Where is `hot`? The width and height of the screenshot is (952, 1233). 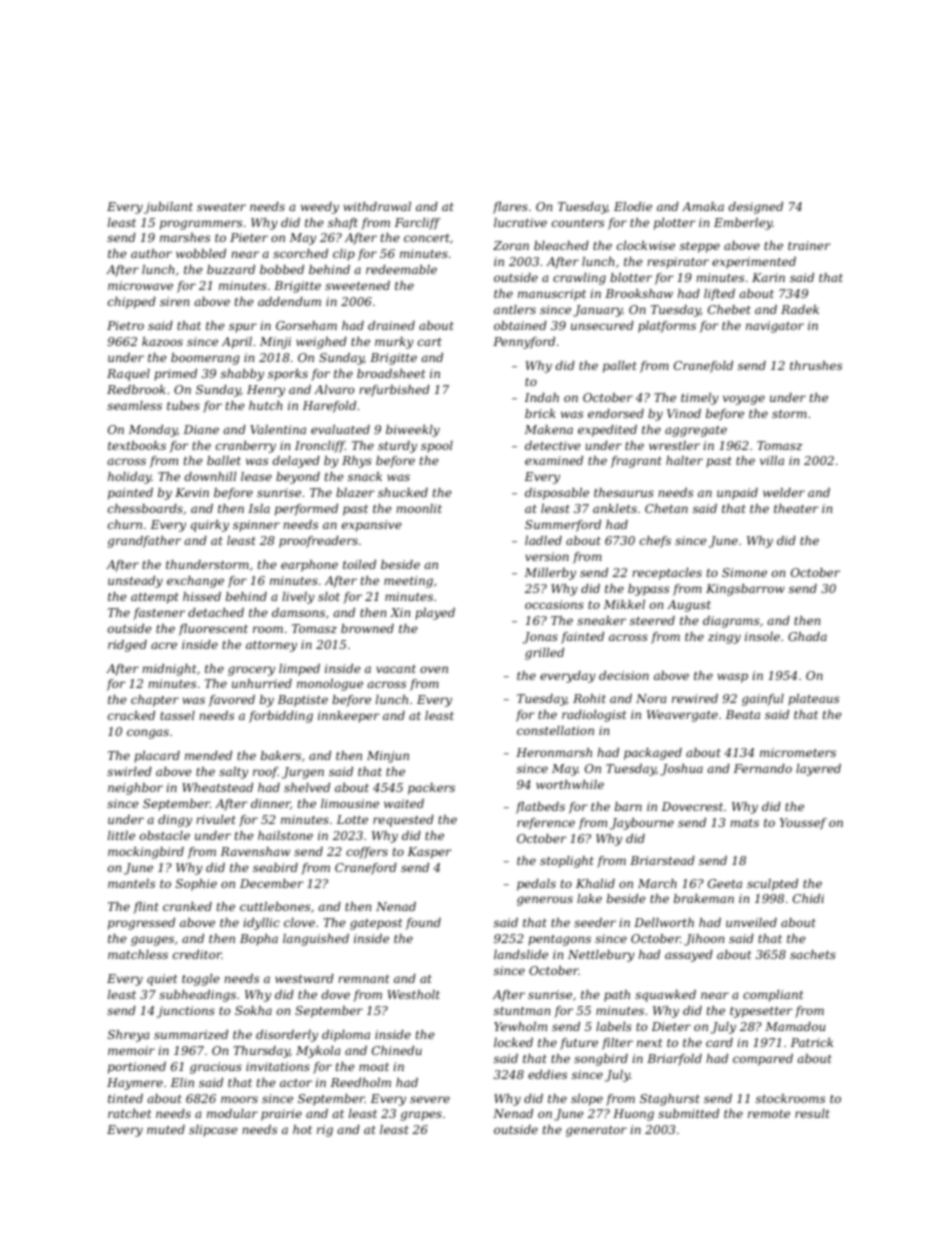
hot is located at coordinates (302, 1129).
